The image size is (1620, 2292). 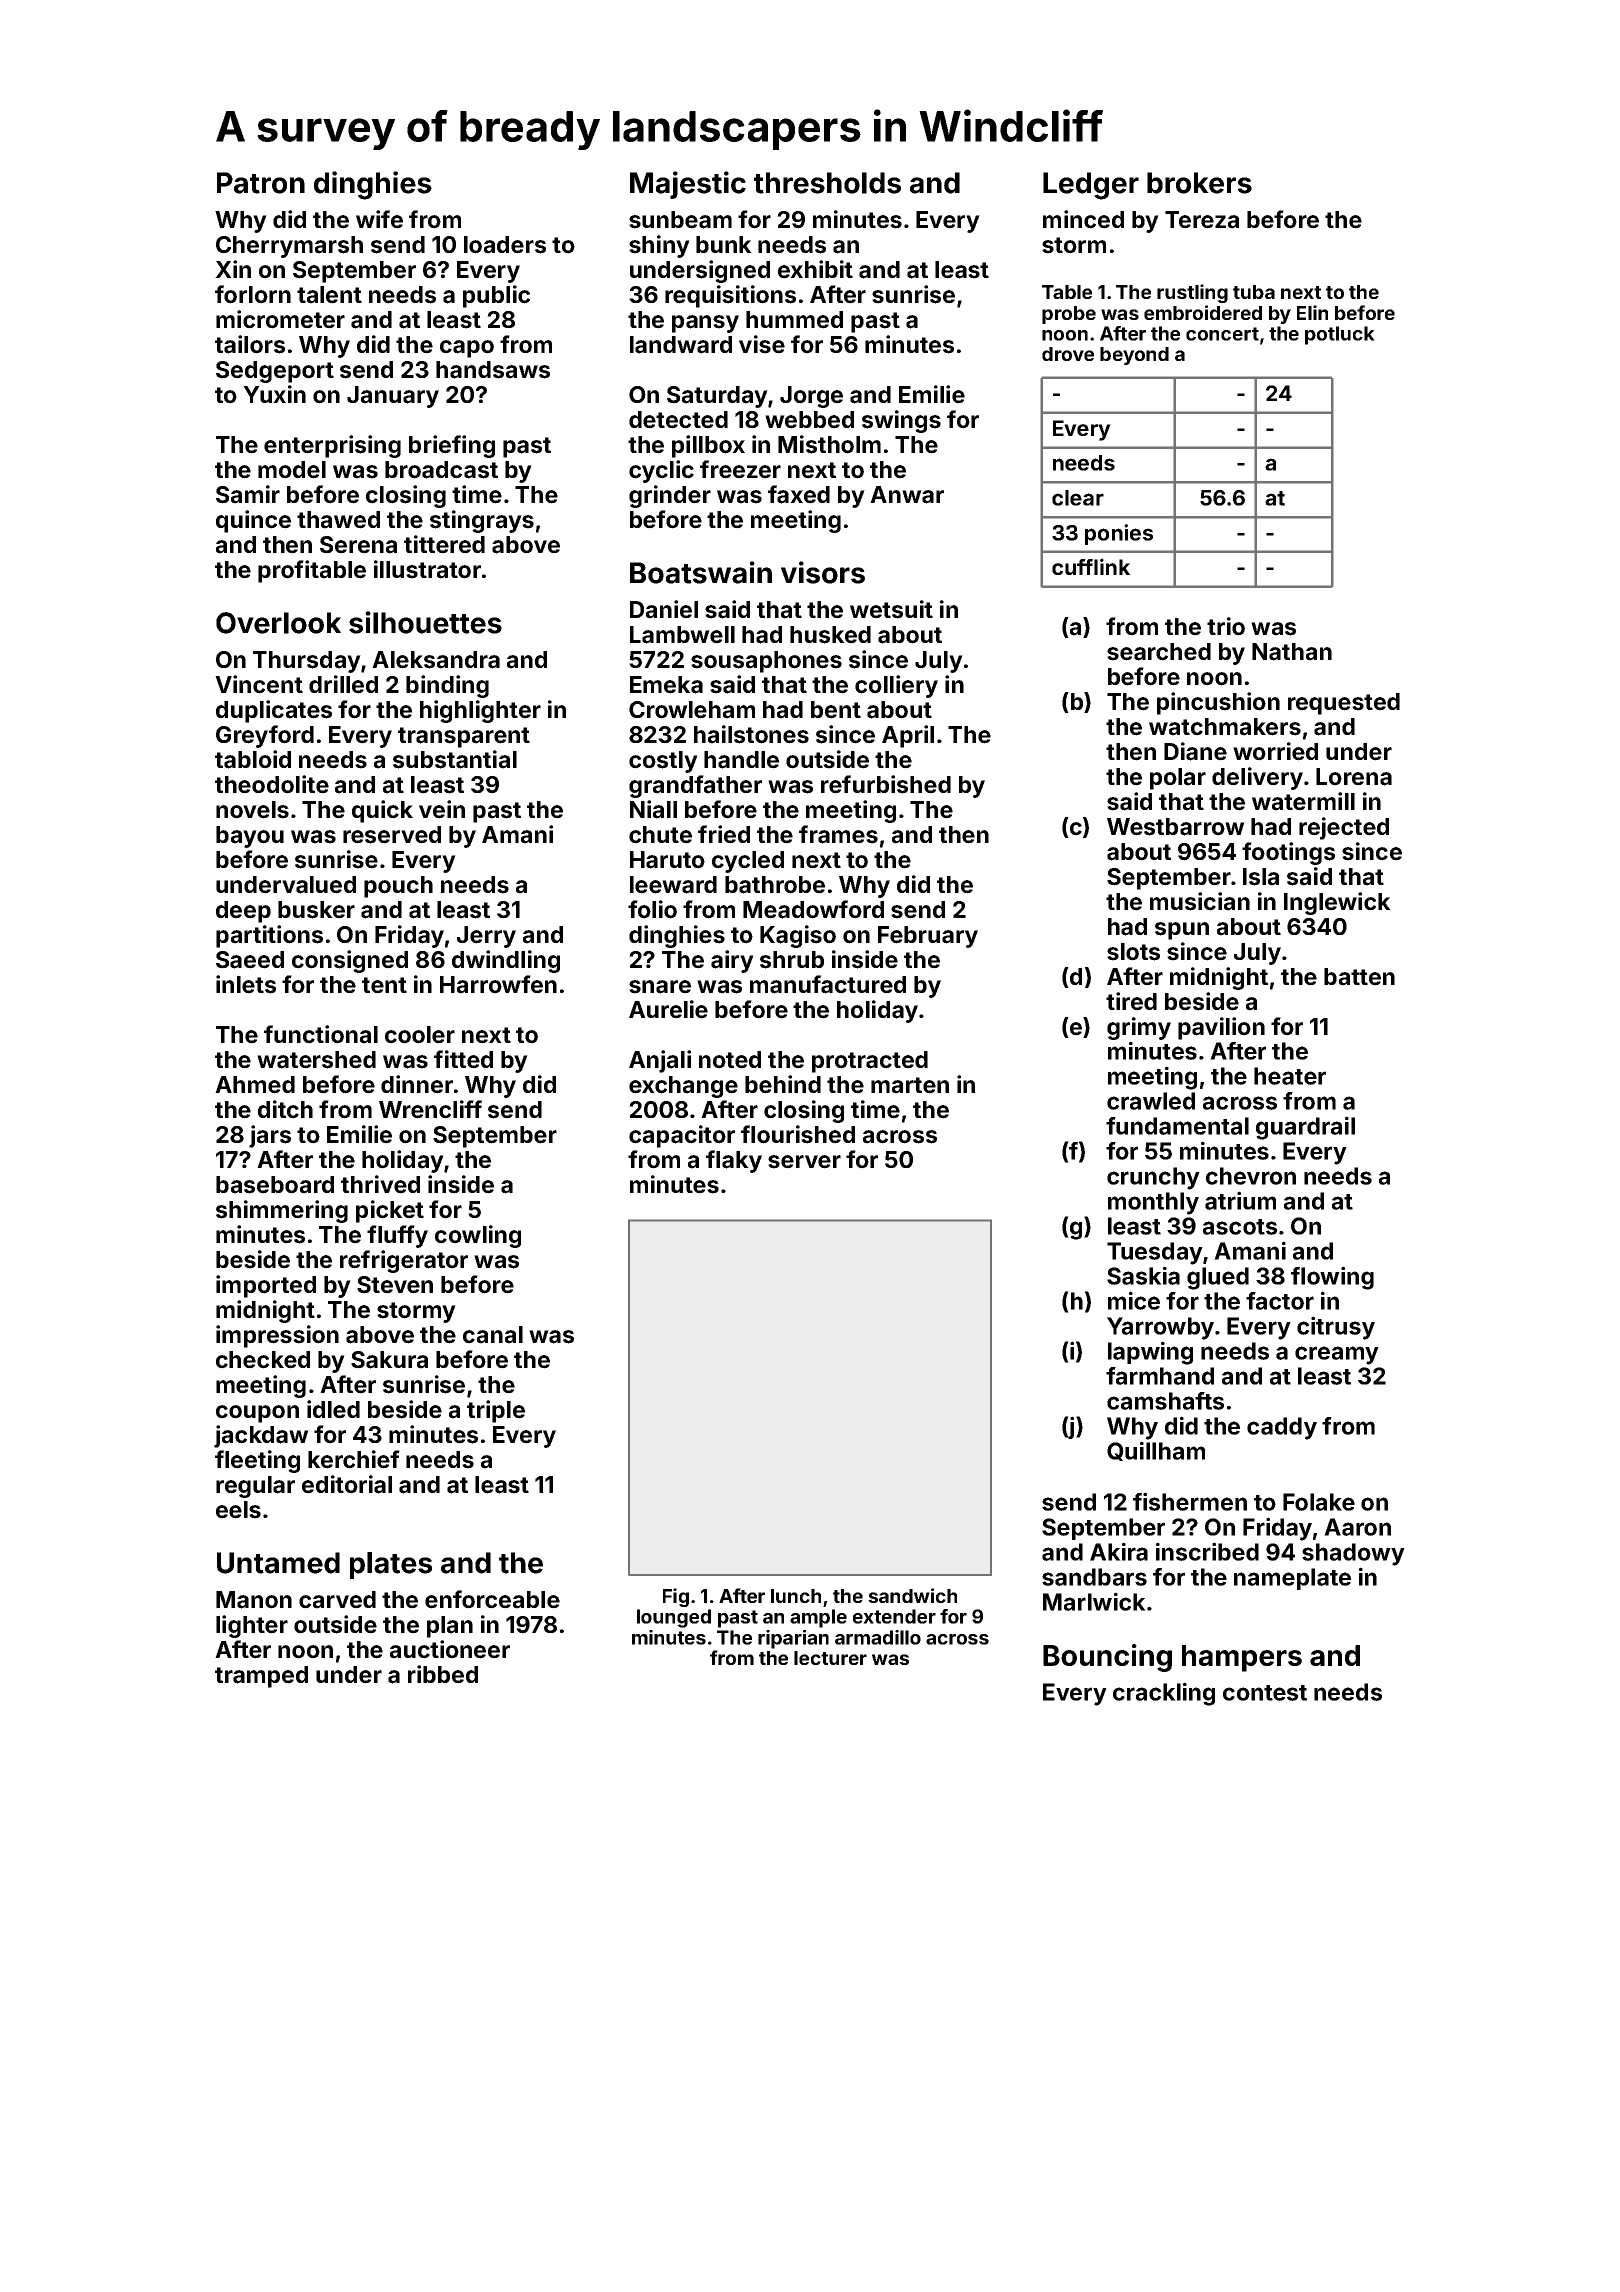 What do you see at coordinates (1199, 183) in the image?
I see `brokers` at bounding box center [1199, 183].
